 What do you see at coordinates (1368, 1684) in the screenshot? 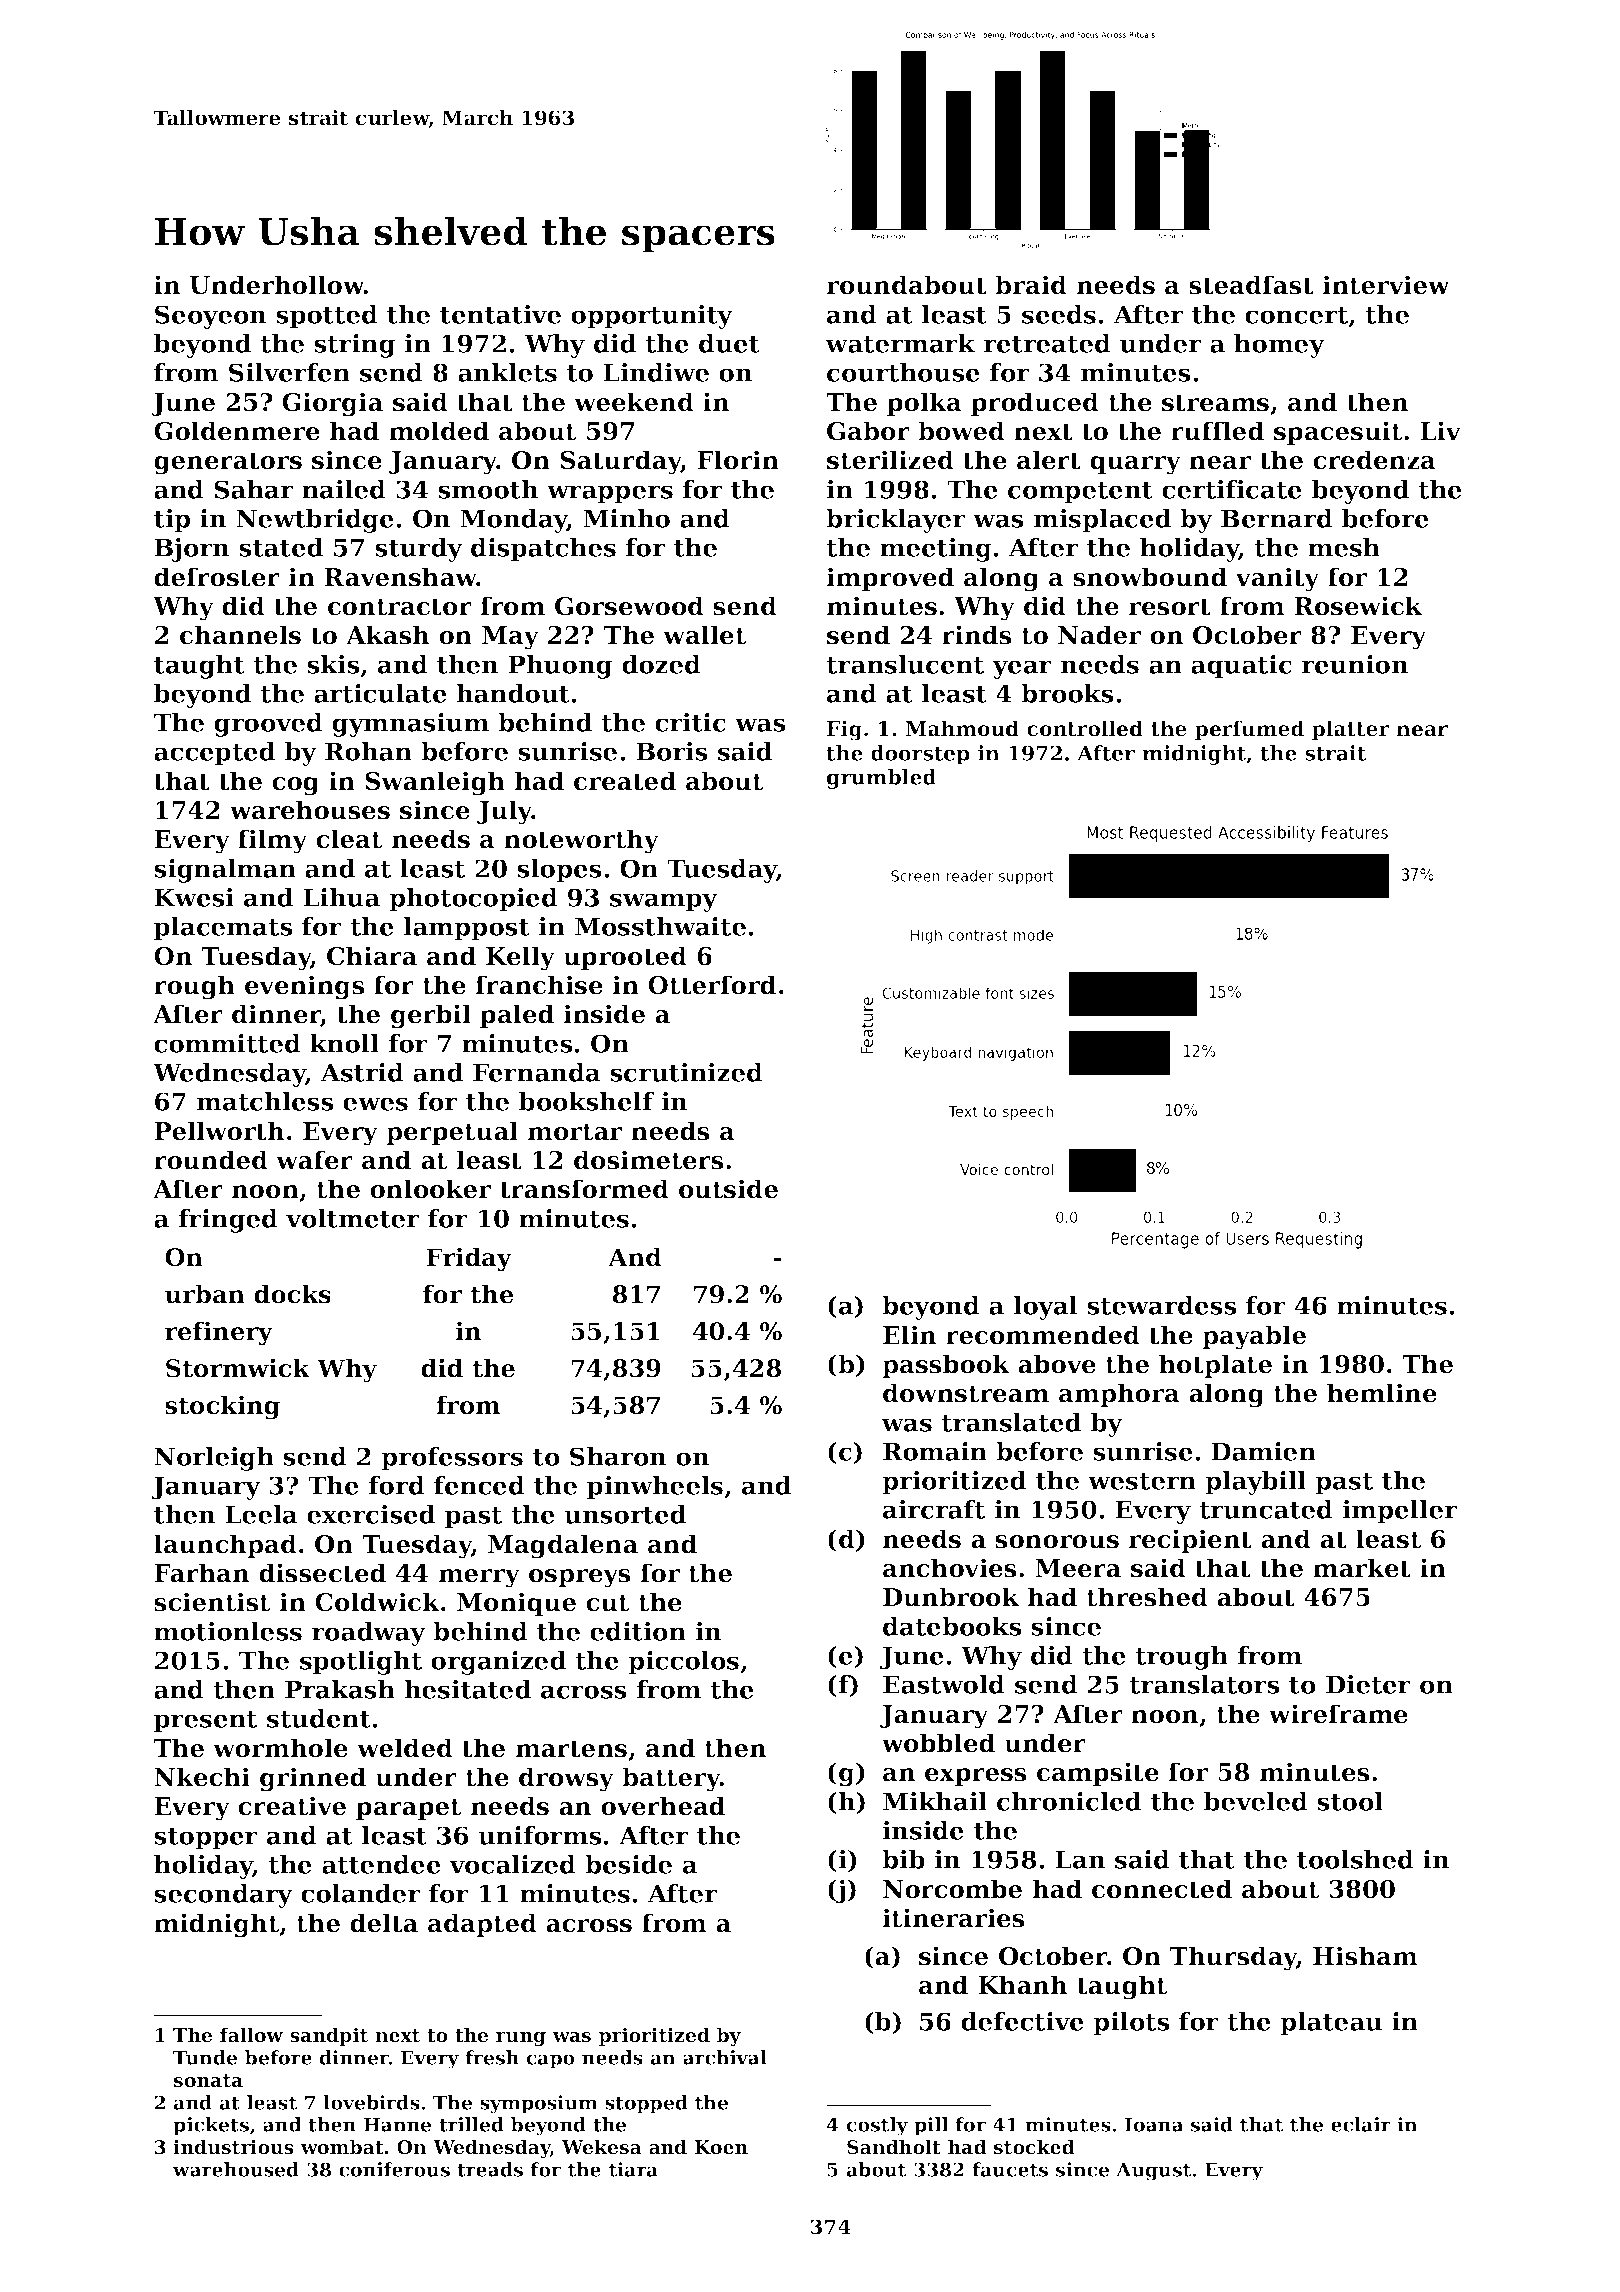
I see `Dieter` at bounding box center [1368, 1684].
